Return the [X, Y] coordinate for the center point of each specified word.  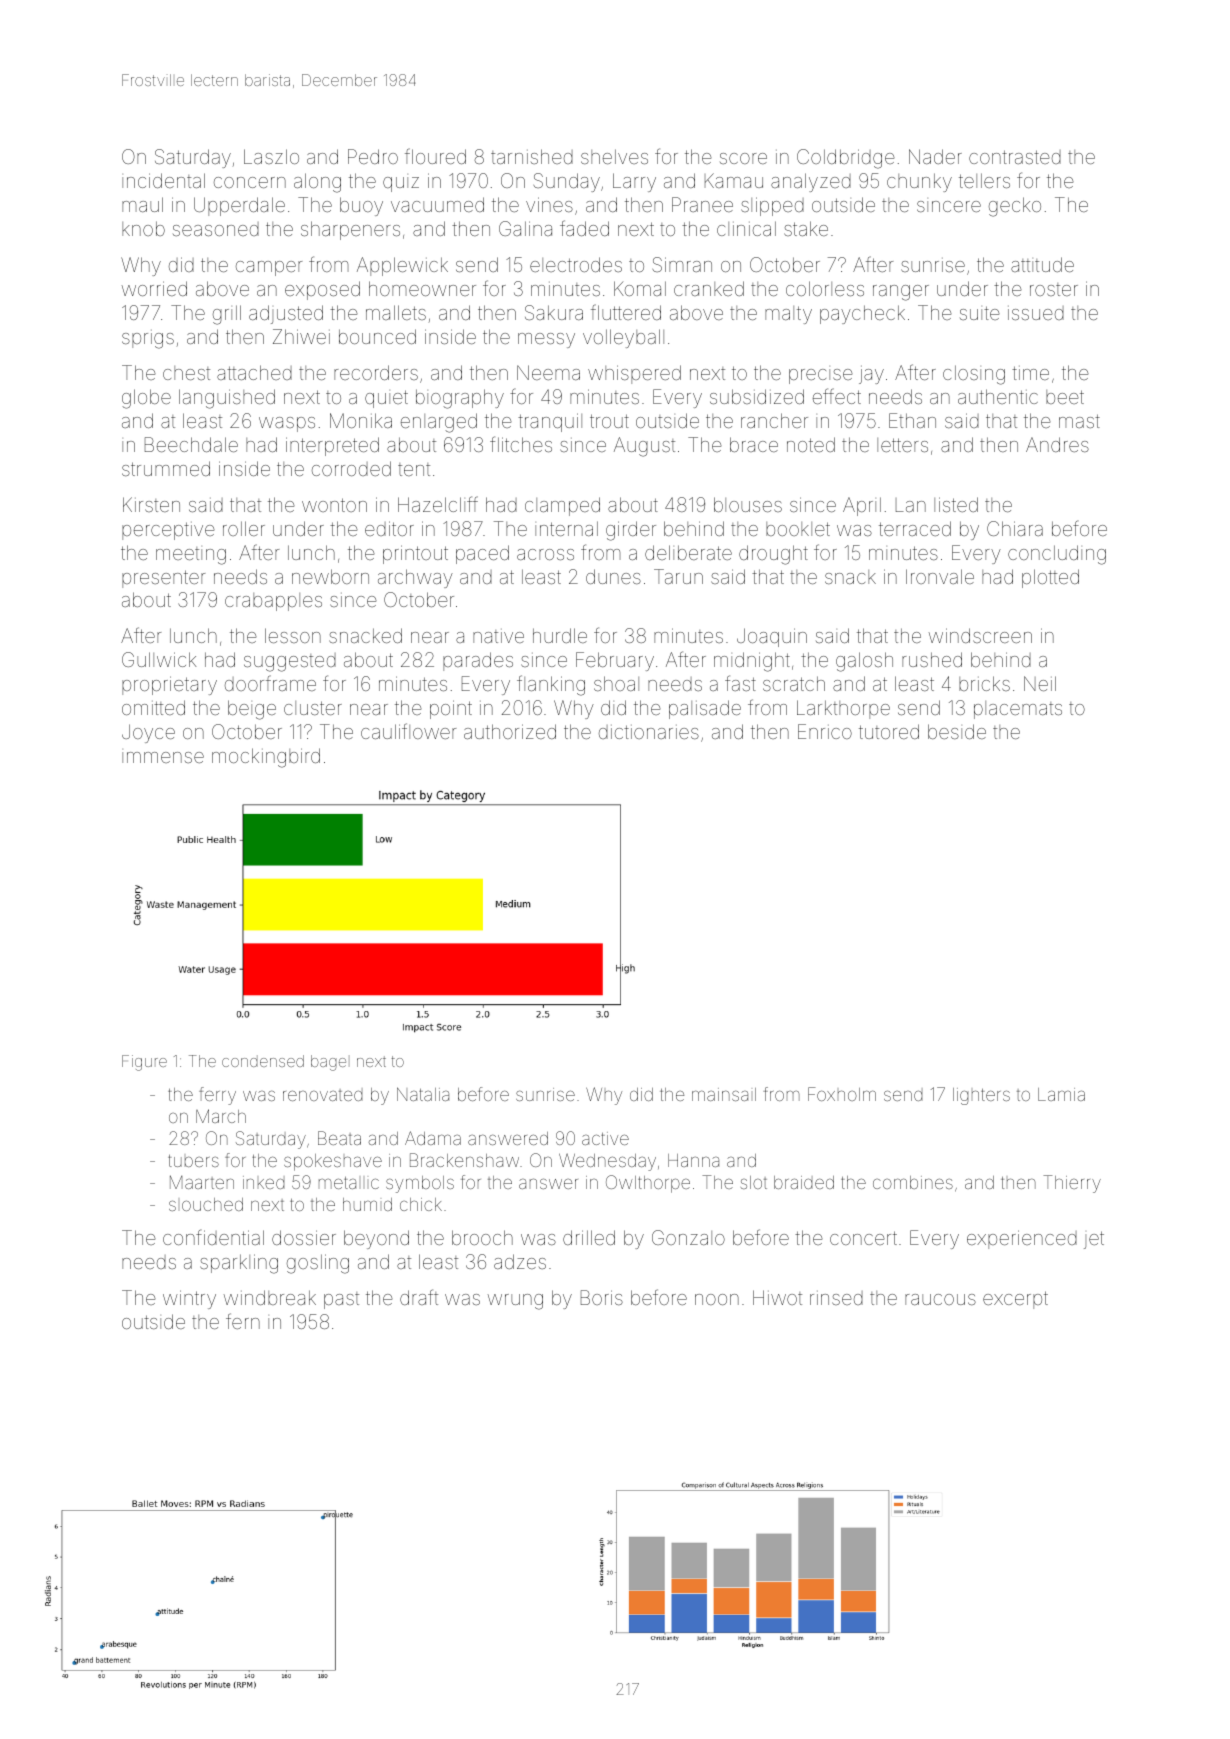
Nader [935, 156]
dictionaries [649, 732]
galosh [864, 662]
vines [549, 204]
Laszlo [271, 156]
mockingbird [266, 758]
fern [243, 1321]
